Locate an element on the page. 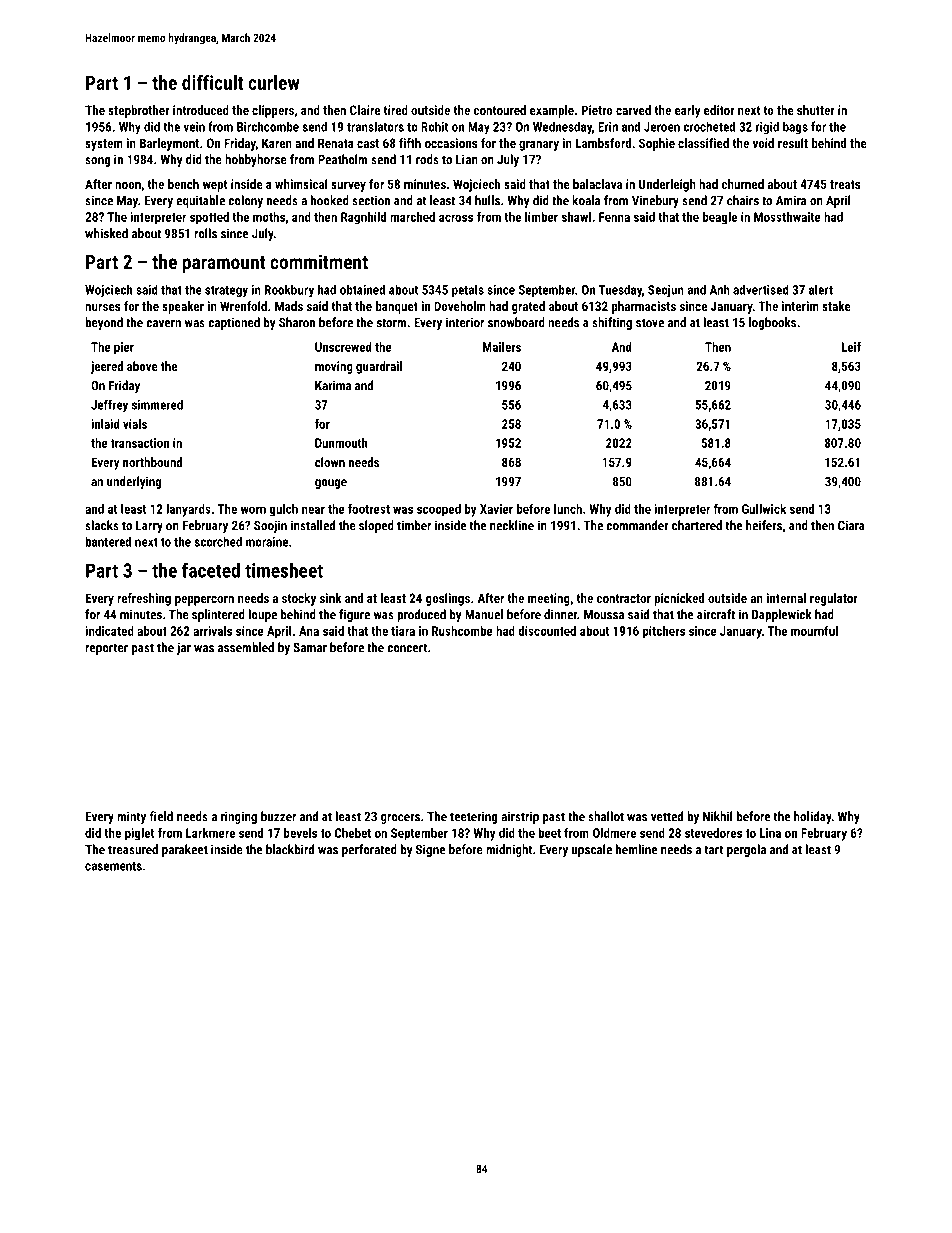 Image resolution: width=952 pixels, height=1233 pixels. grocers is located at coordinates (400, 819).
